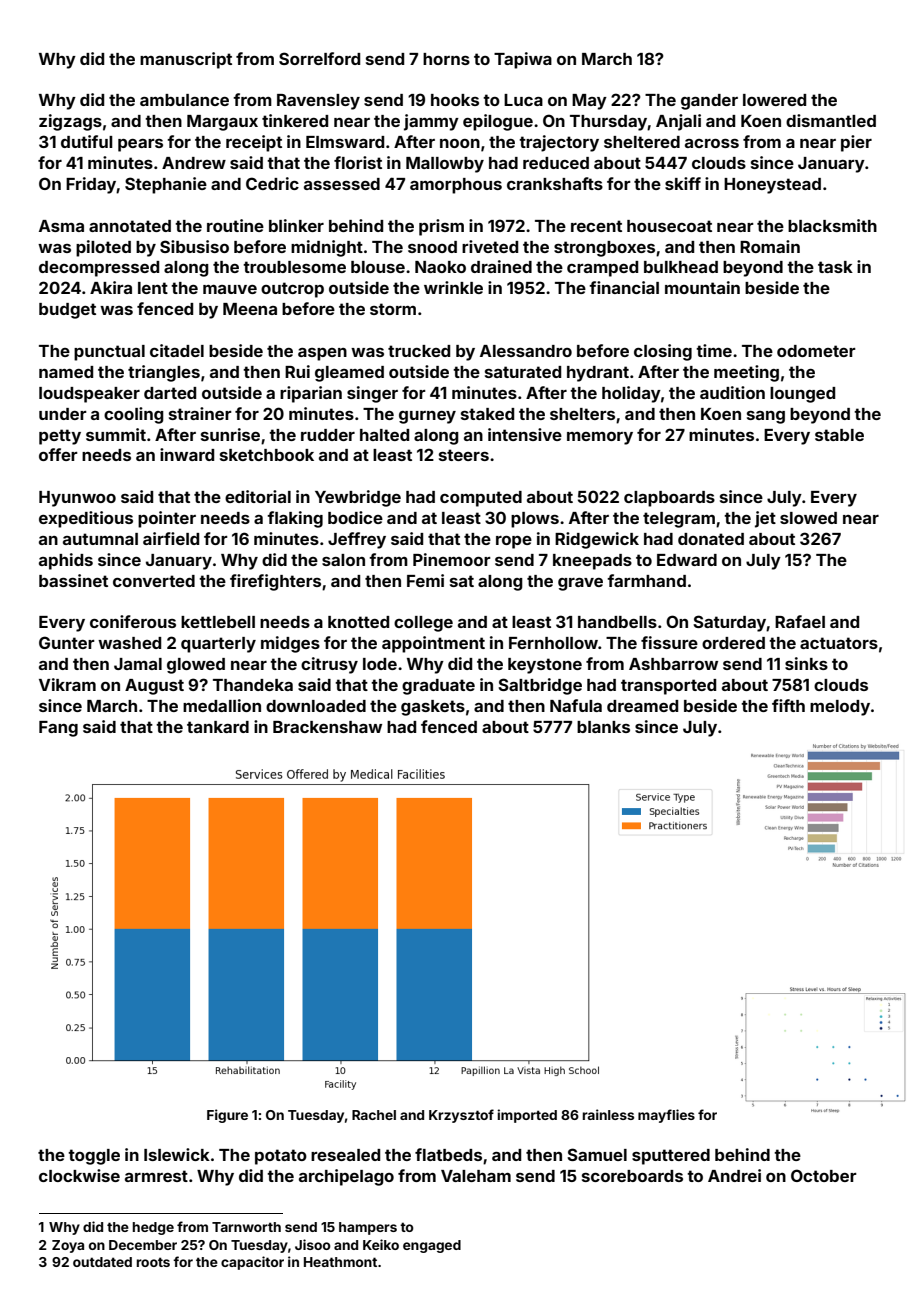 This document has height=1308, width=924. What do you see at coordinates (774, 100) in the document?
I see `lowered` at bounding box center [774, 100].
